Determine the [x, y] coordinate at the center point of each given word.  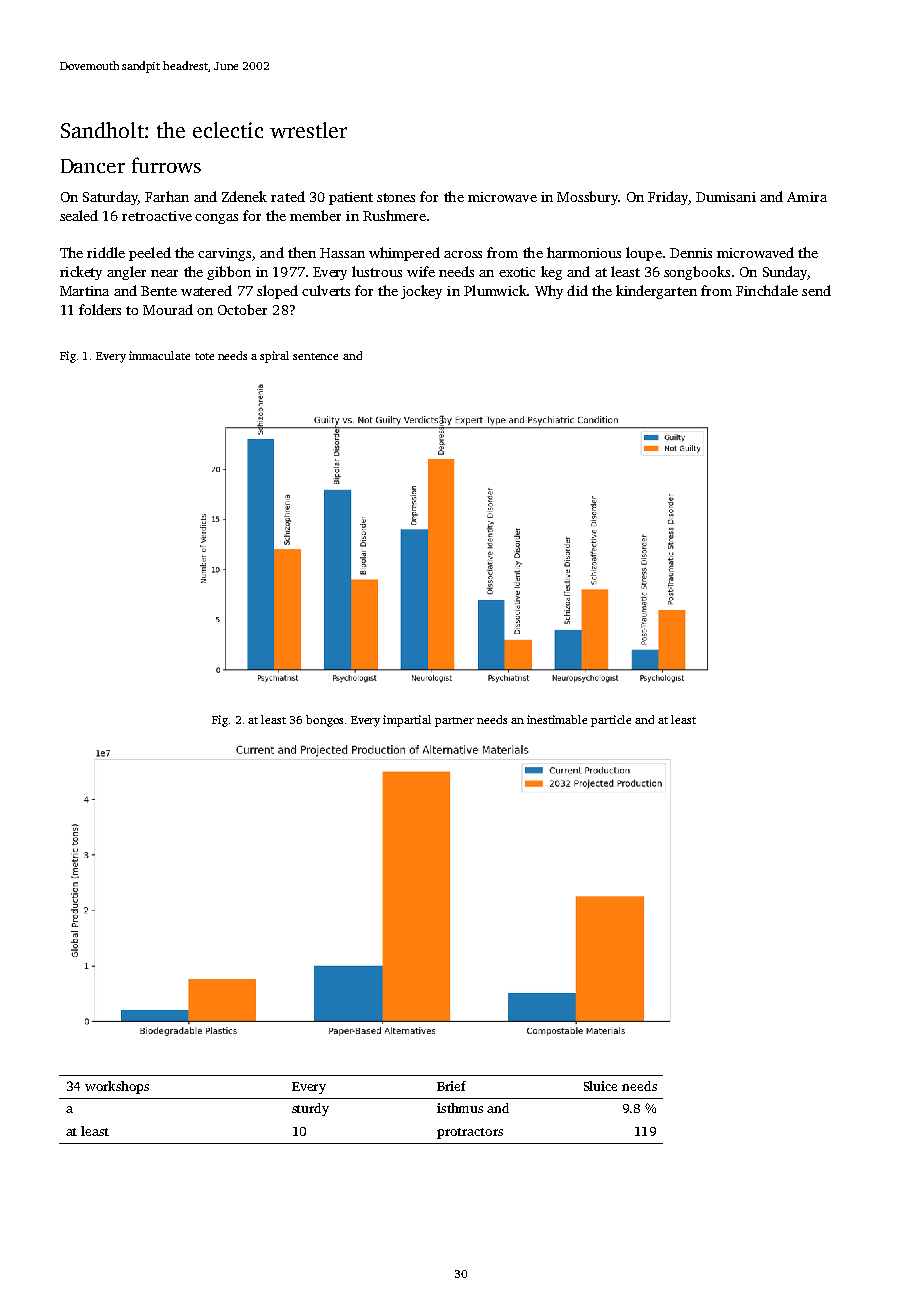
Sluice [600, 1086]
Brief [451, 1086]
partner [454, 722]
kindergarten [656, 292]
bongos [324, 721]
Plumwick [495, 290]
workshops [117, 1087]
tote [204, 356]
